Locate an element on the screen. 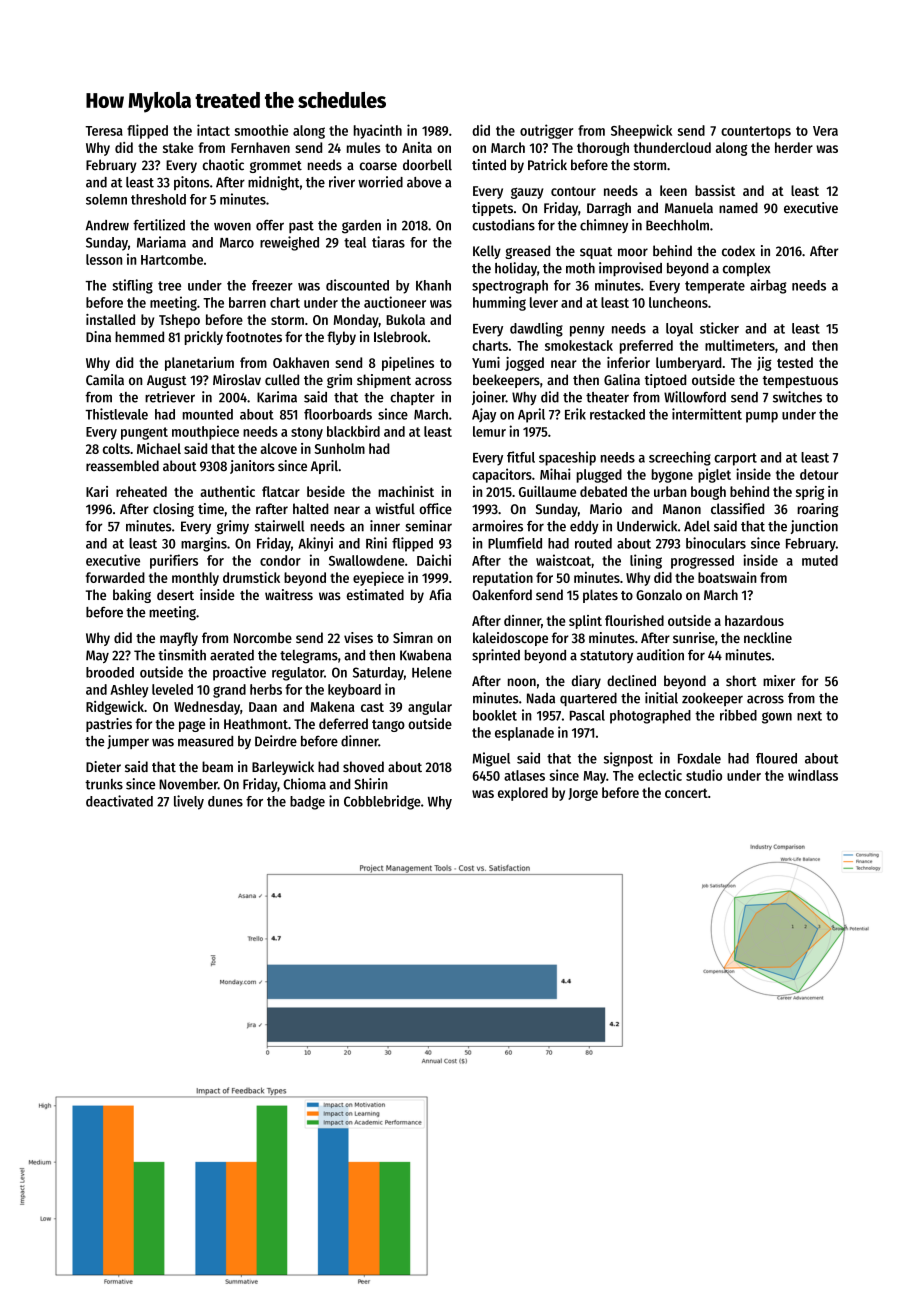 The image size is (924, 1308). next is located at coordinates (809, 716).
